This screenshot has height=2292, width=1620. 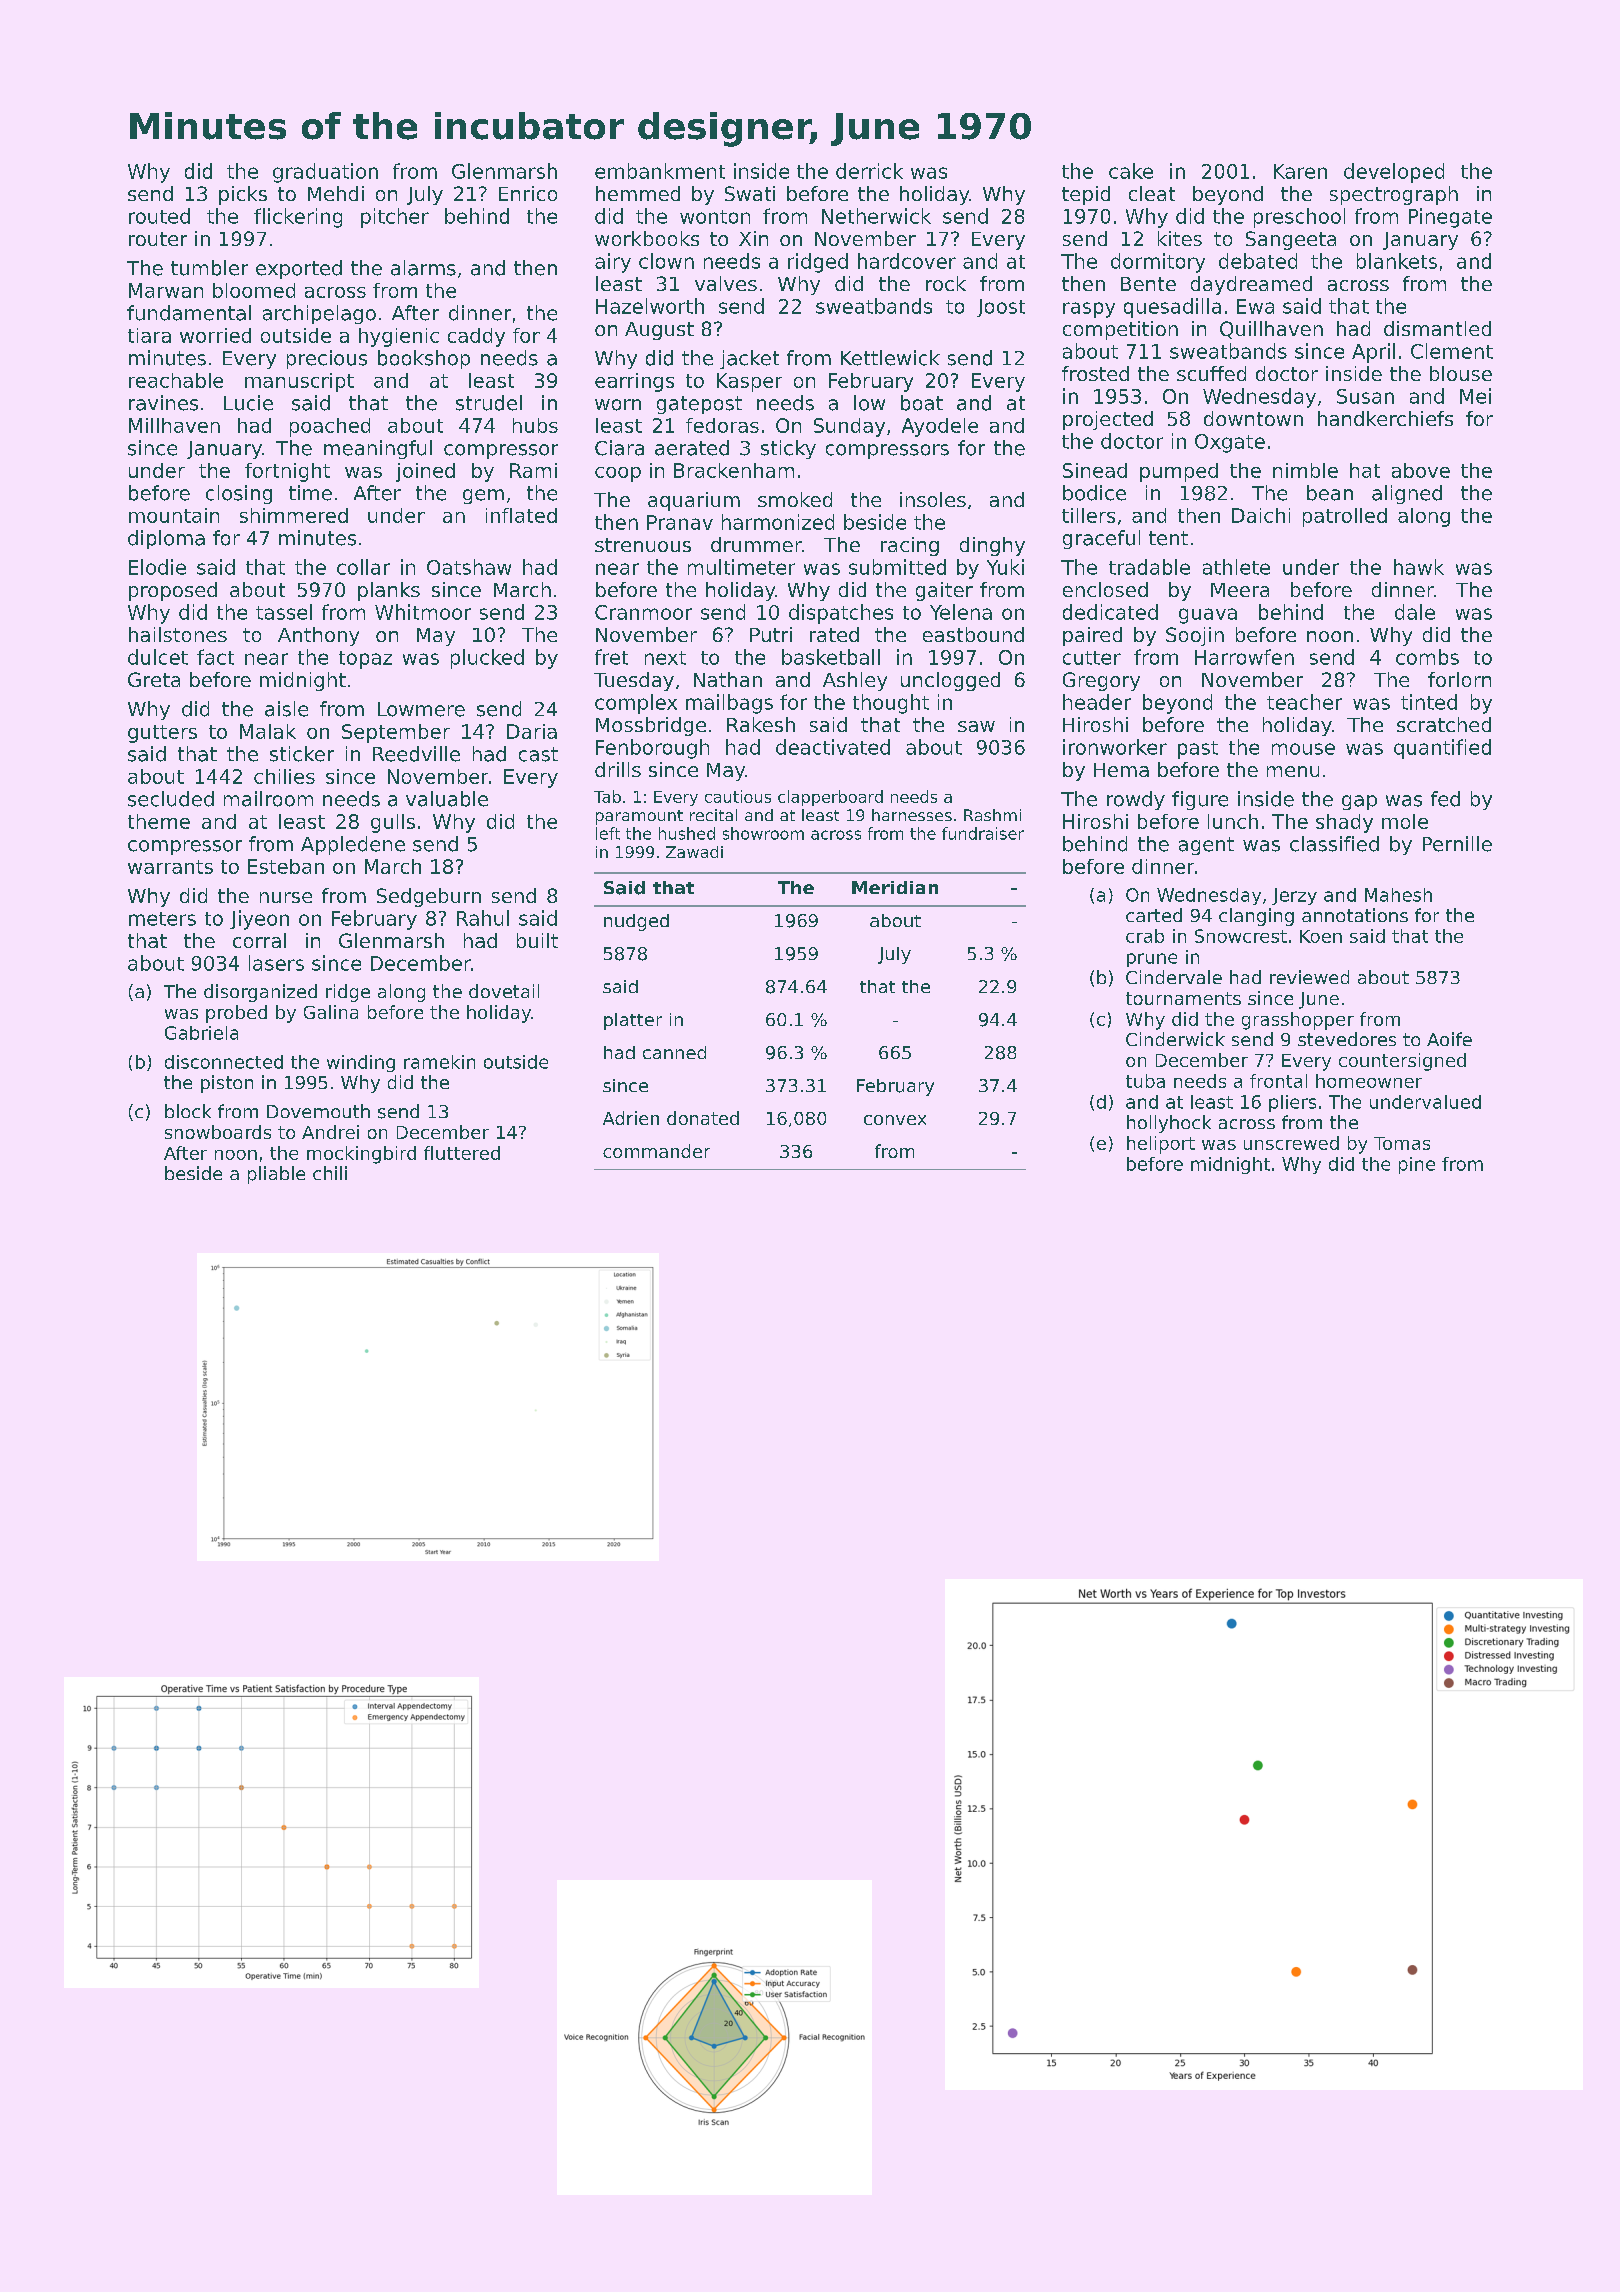 I want to click on heliport, so click(x=1161, y=1145).
